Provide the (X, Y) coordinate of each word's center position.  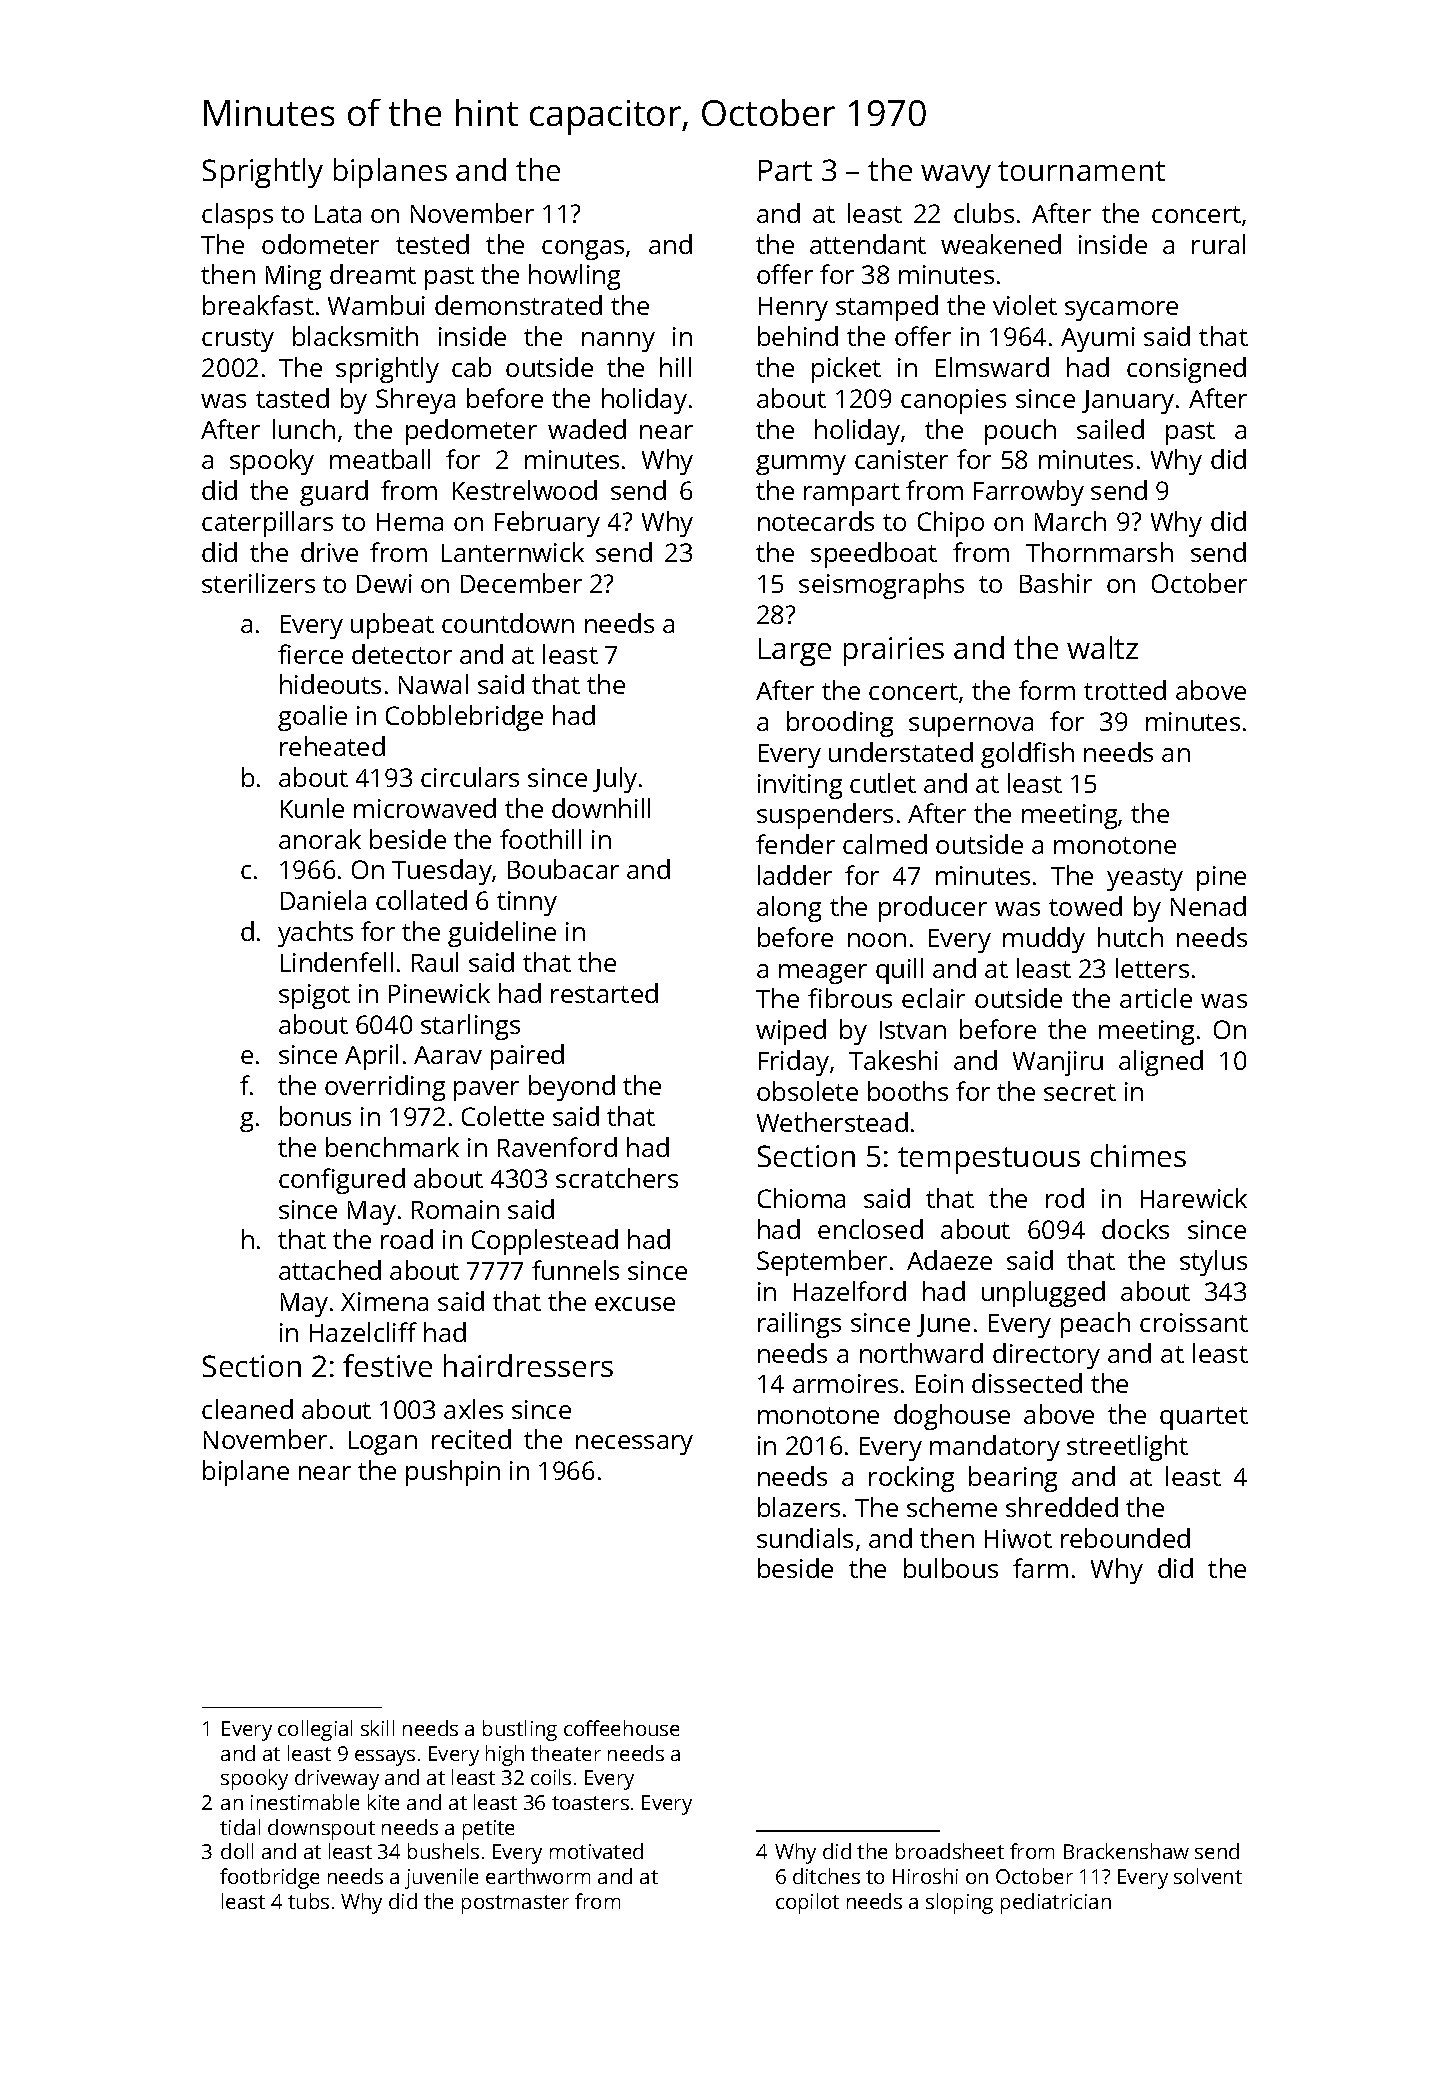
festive (387, 1365)
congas (583, 250)
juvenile (441, 1878)
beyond (572, 1088)
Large (795, 652)
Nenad (1208, 906)
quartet (1204, 1418)
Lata (338, 214)
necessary (634, 1445)
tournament (1081, 171)
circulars (470, 777)
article (1156, 998)
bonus (315, 1116)
